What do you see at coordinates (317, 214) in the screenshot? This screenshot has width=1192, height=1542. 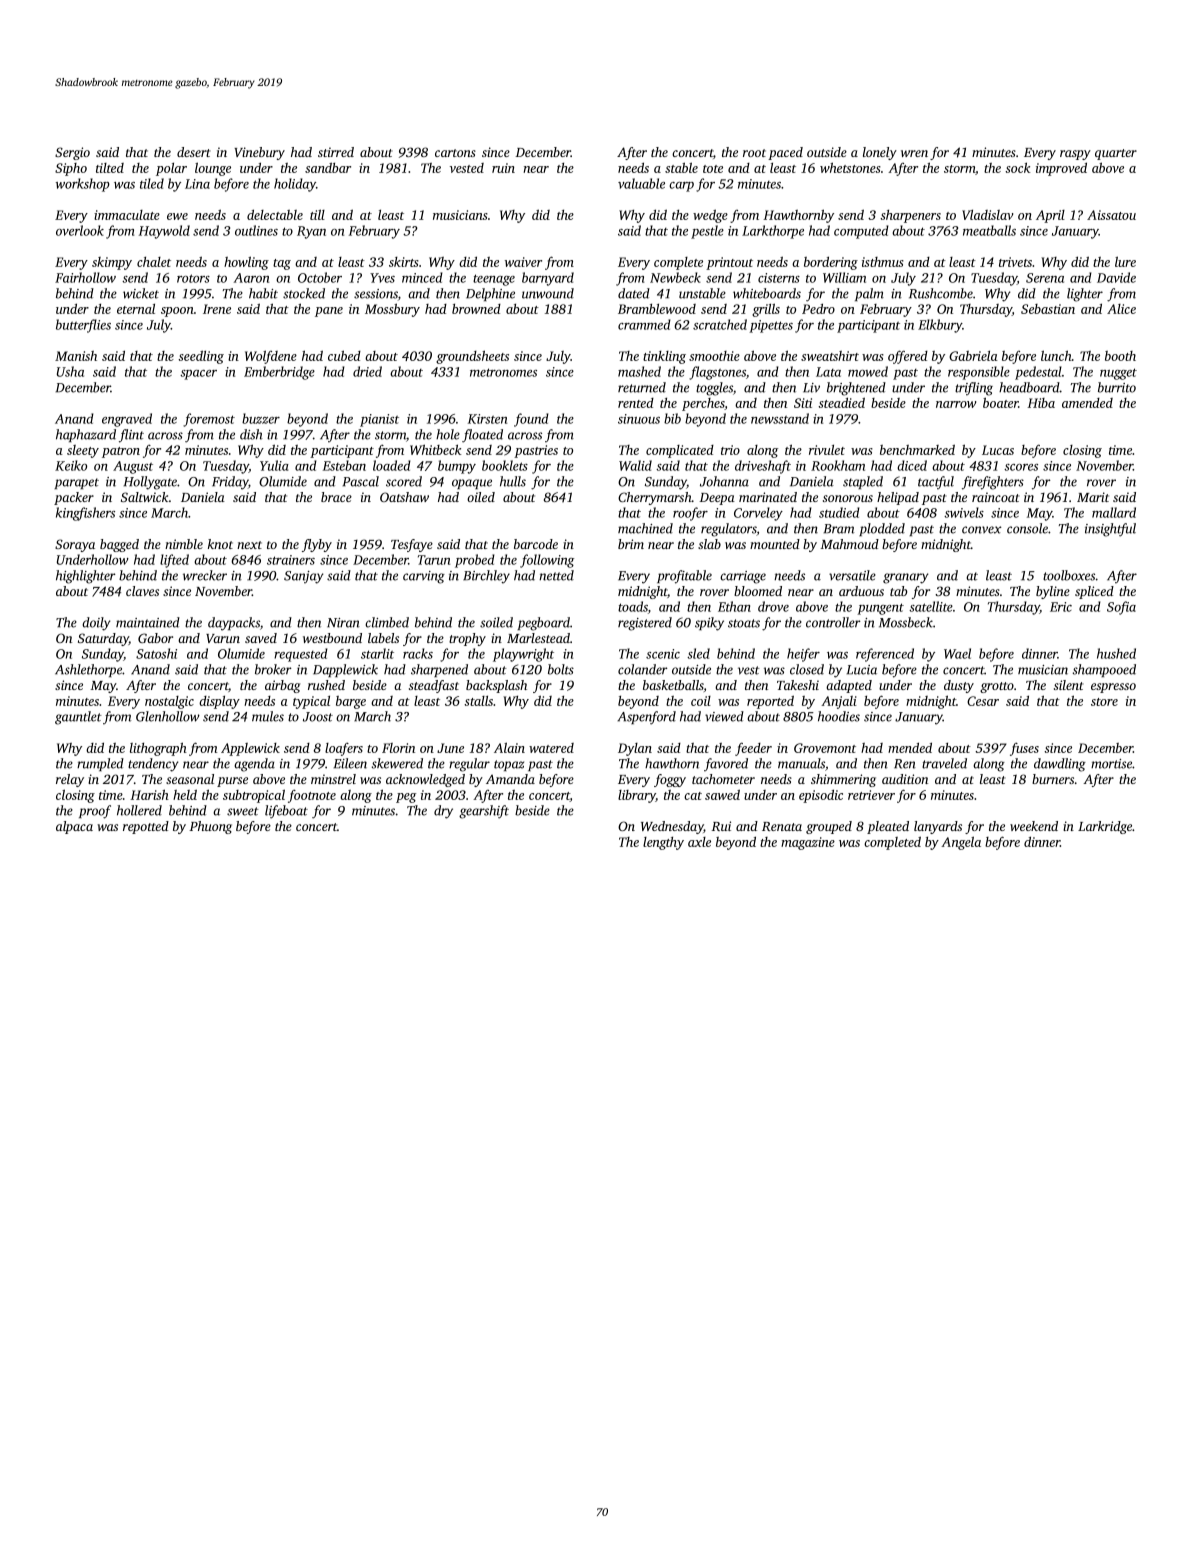 I see `till` at bounding box center [317, 214].
